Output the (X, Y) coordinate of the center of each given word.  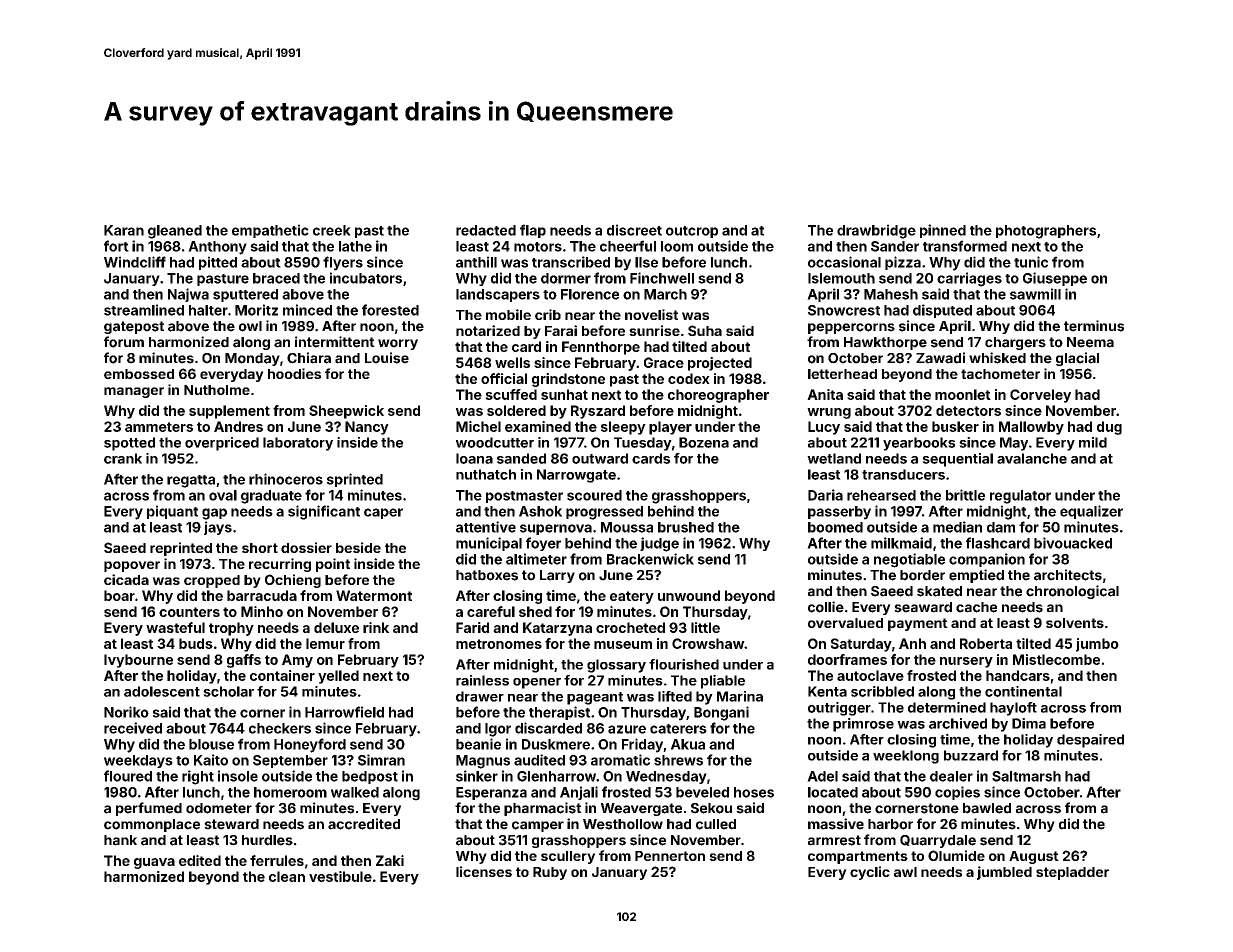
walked (355, 792)
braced (276, 278)
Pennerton (670, 856)
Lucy (824, 428)
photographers (1046, 232)
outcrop (692, 232)
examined (538, 426)
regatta (191, 481)
